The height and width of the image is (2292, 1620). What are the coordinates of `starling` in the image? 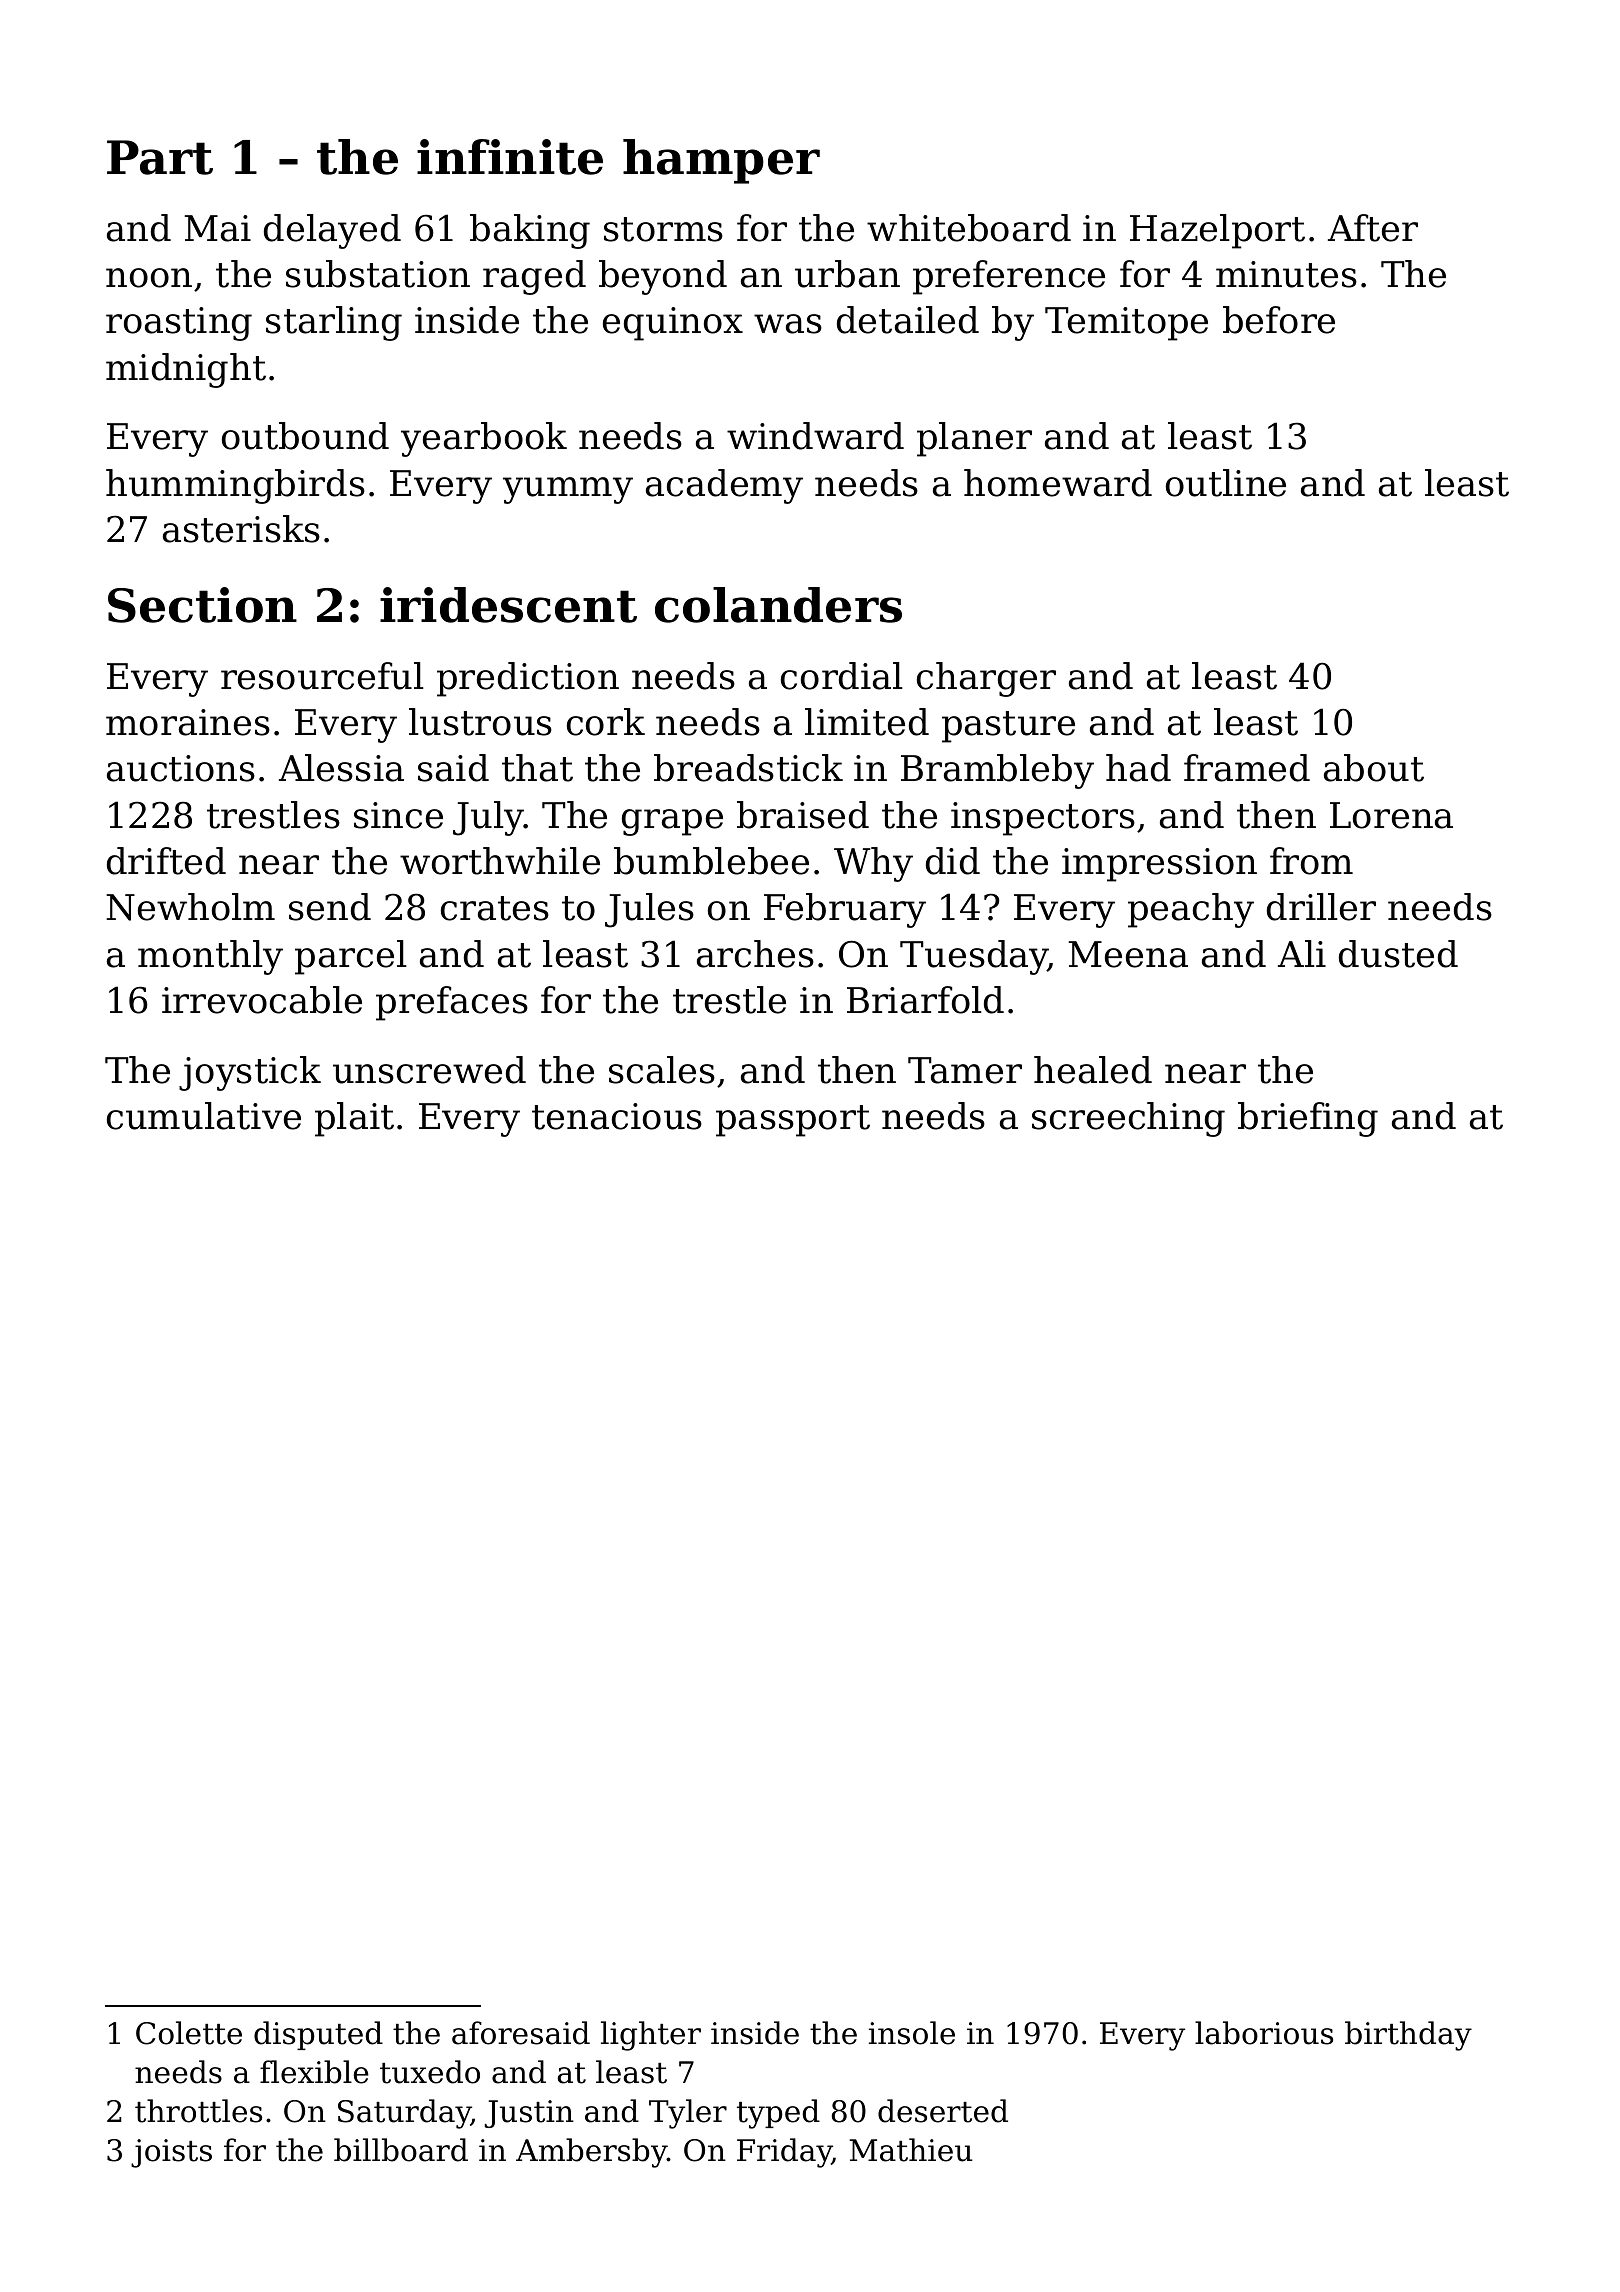 It's located at (334, 323).
